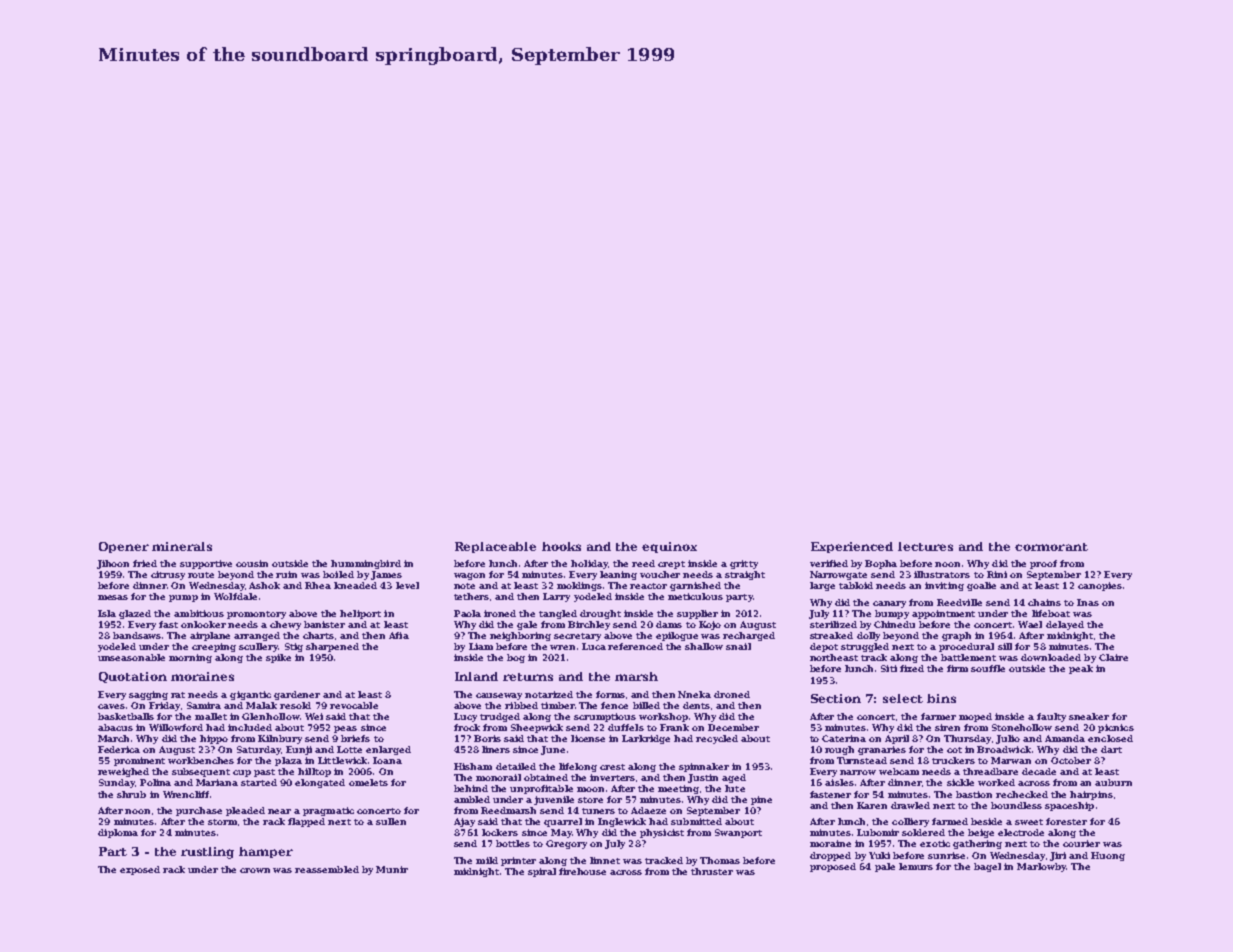  What do you see at coordinates (245, 811) in the image?
I see `pleaded` at bounding box center [245, 811].
